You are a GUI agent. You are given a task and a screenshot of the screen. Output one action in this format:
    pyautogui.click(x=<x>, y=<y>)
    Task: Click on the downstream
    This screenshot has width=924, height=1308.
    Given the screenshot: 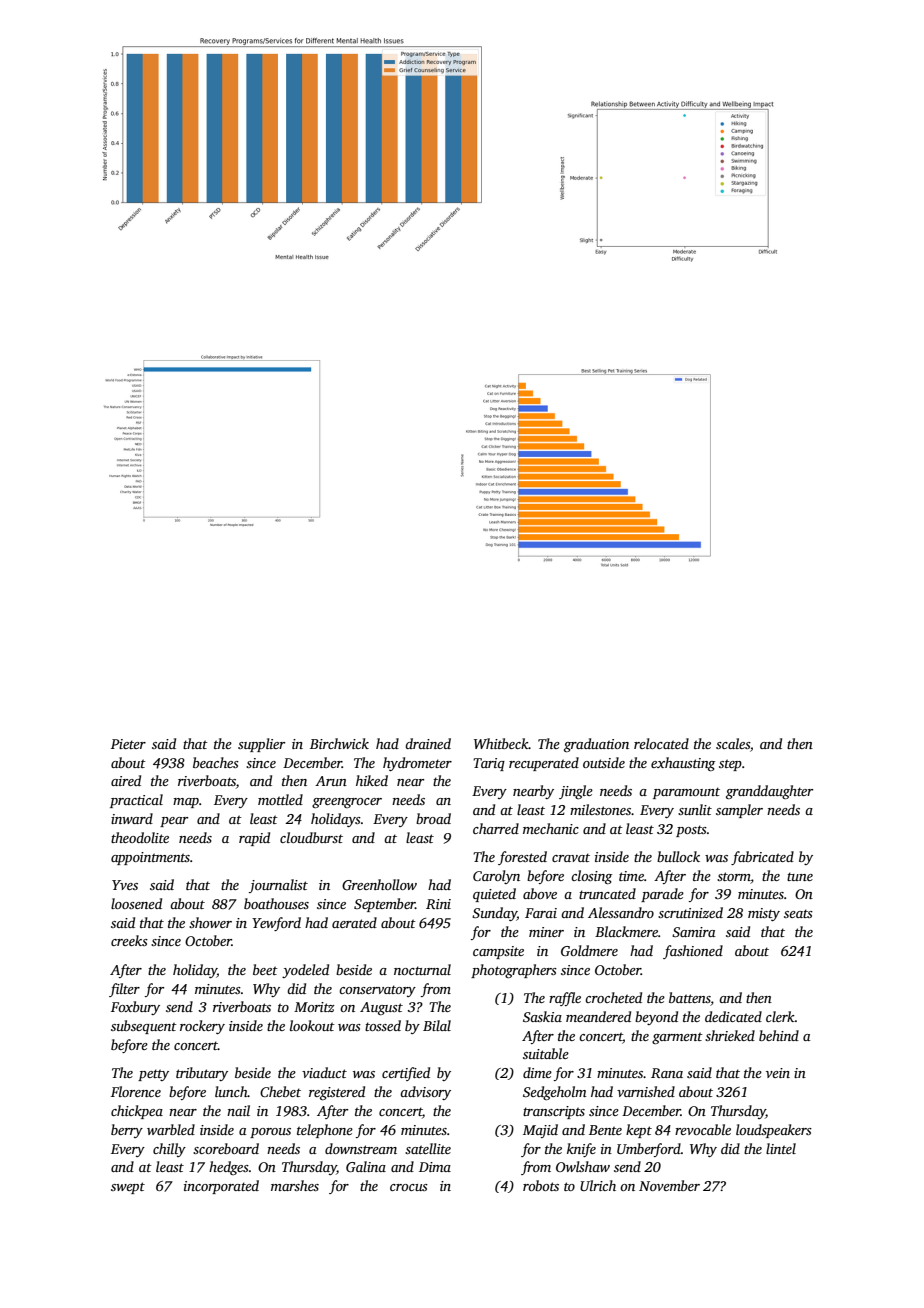 What is the action you would take?
    pyautogui.click(x=361, y=1148)
